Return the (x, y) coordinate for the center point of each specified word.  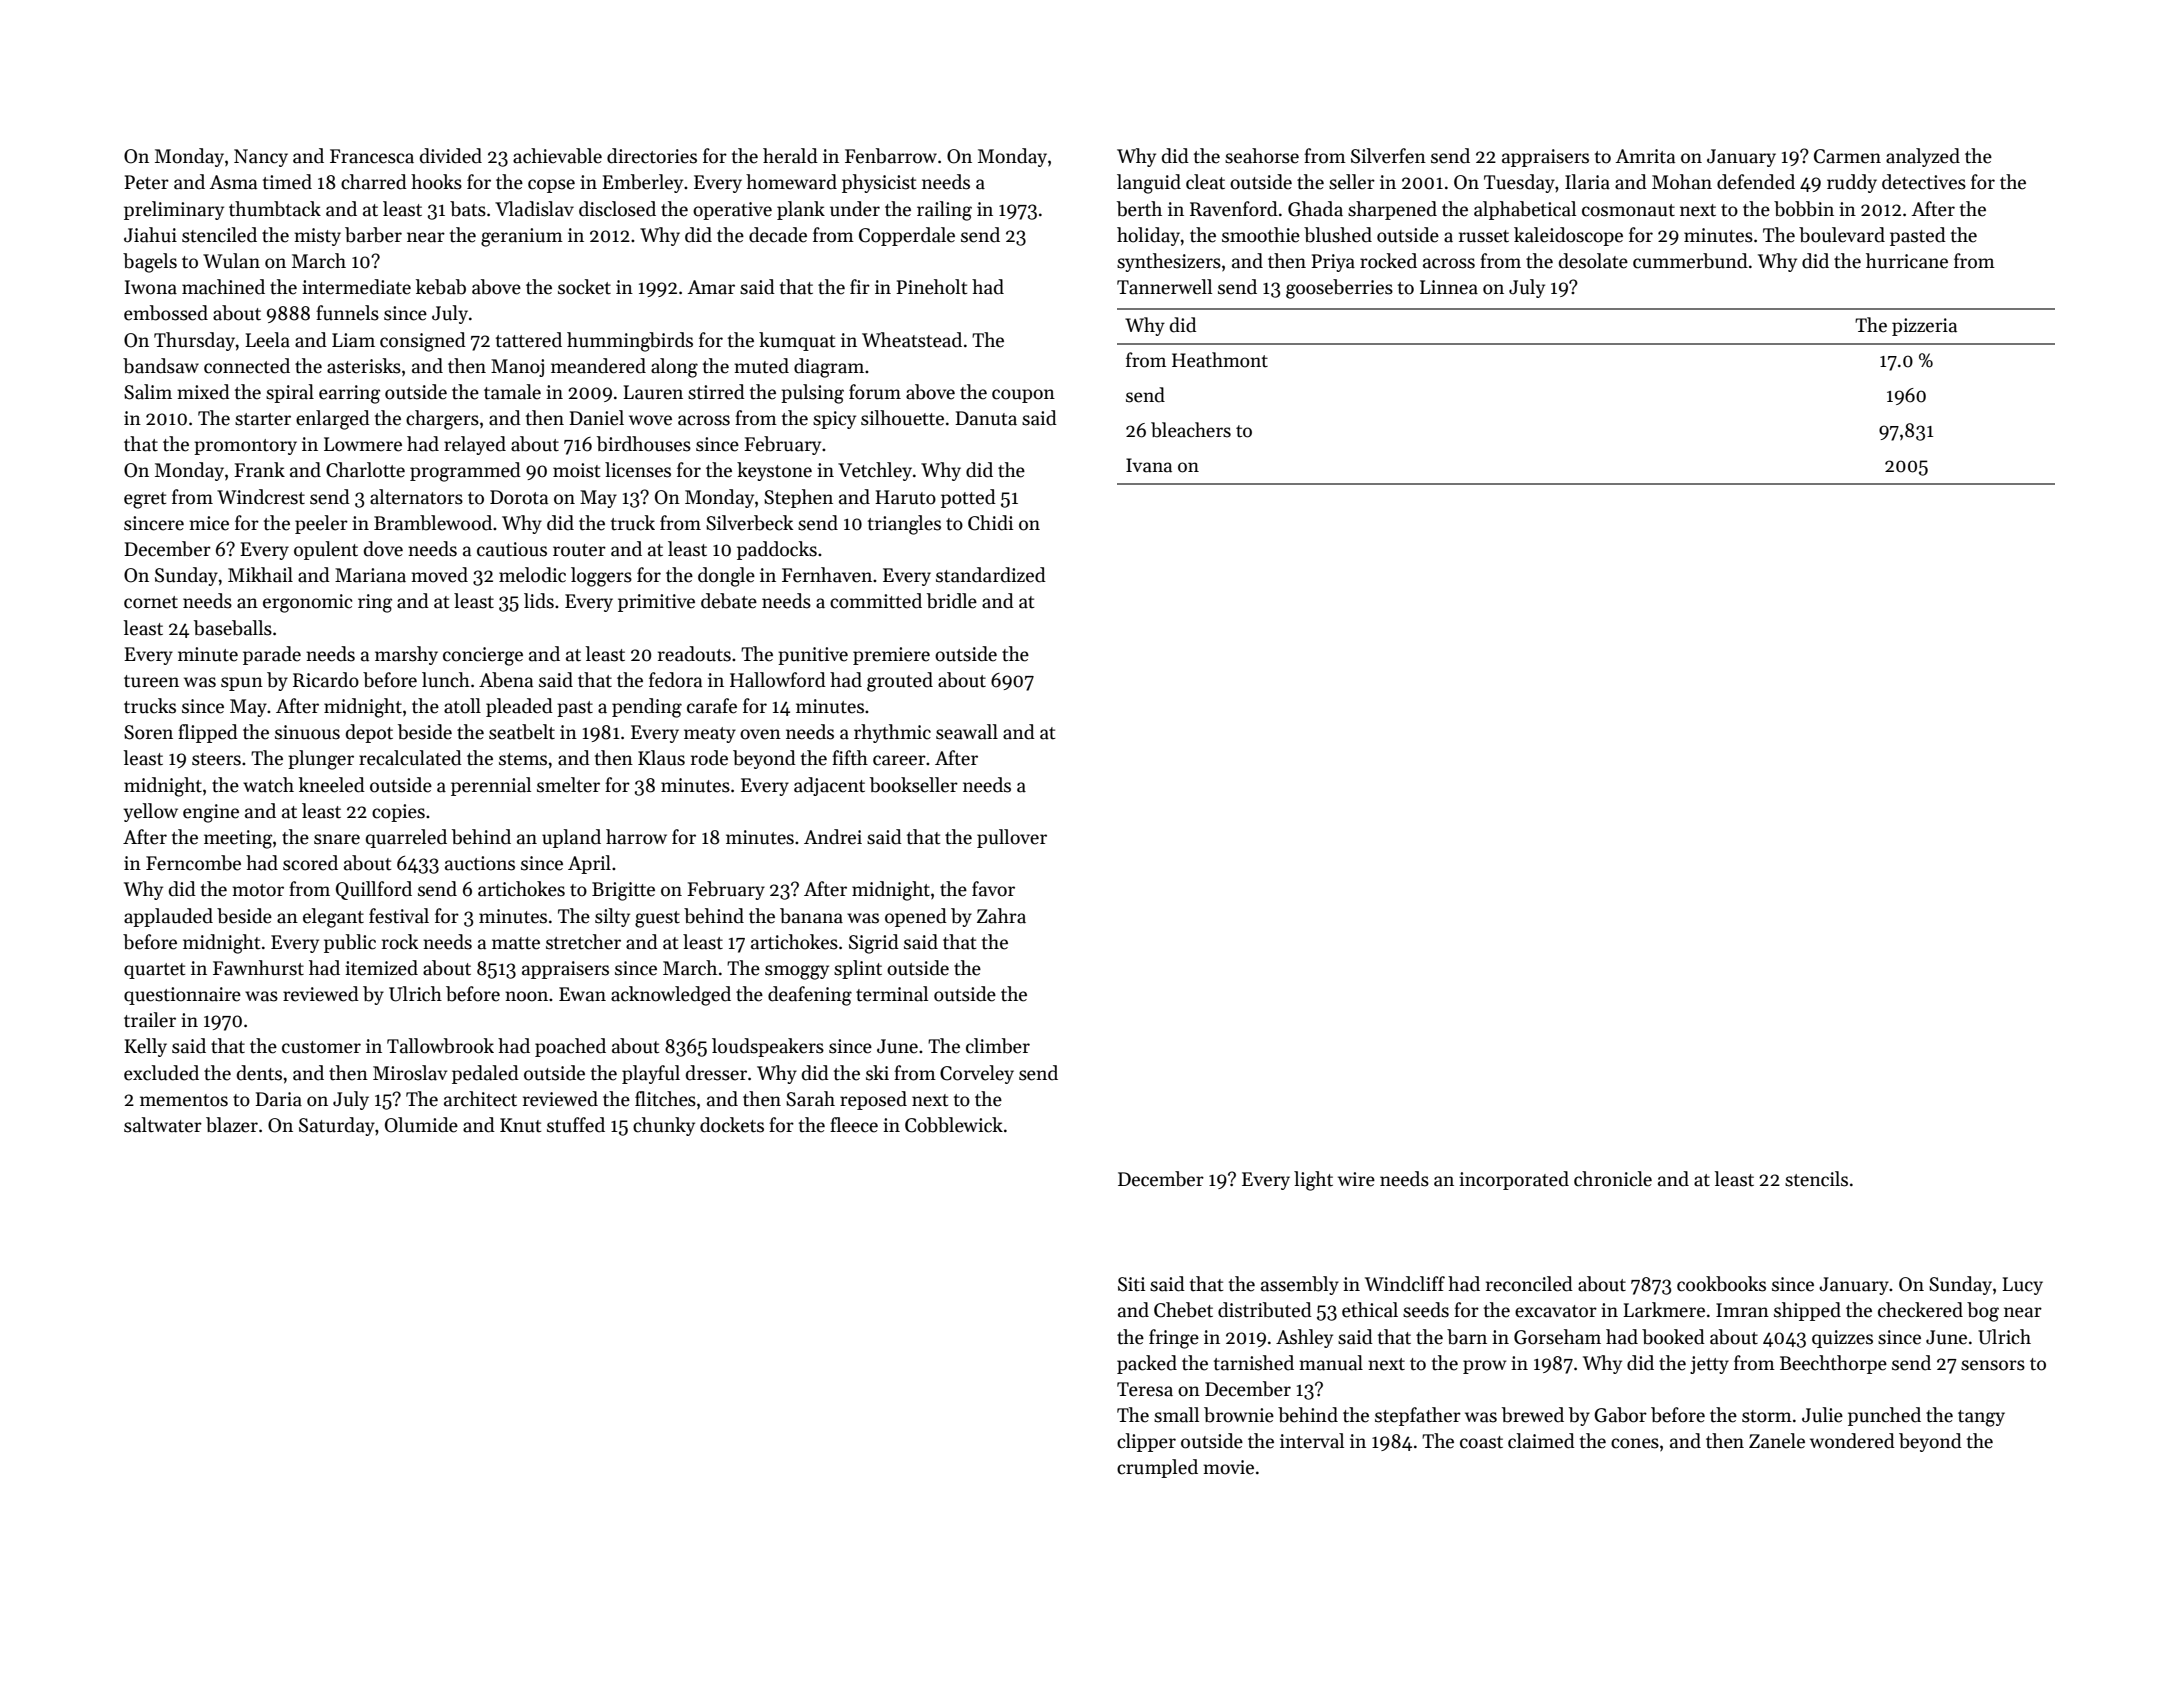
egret (145, 500)
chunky (664, 1126)
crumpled (1157, 1468)
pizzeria (1924, 327)
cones (1635, 1443)
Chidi (990, 523)
